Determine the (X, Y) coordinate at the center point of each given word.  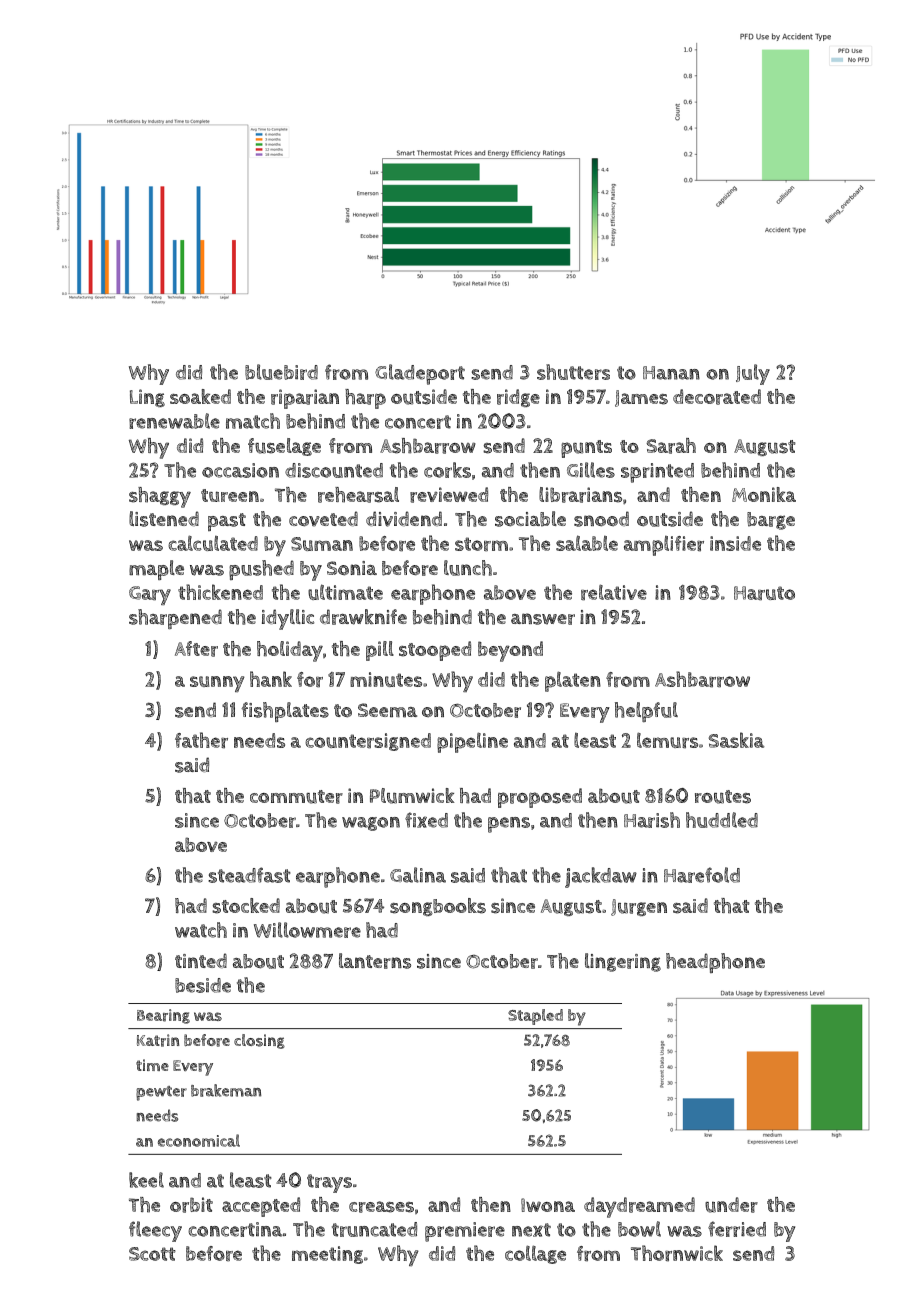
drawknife (363, 617)
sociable (530, 519)
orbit (191, 1205)
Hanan (671, 373)
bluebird (281, 372)
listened (164, 519)
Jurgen (639, 907)
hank (271, 679)
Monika (764, 494)
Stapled (535, 1017)
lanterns (375, 961)
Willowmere (307, 930)
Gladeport (420, 374)
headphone (715, 963)
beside (203, 985)
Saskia (736, 740)
